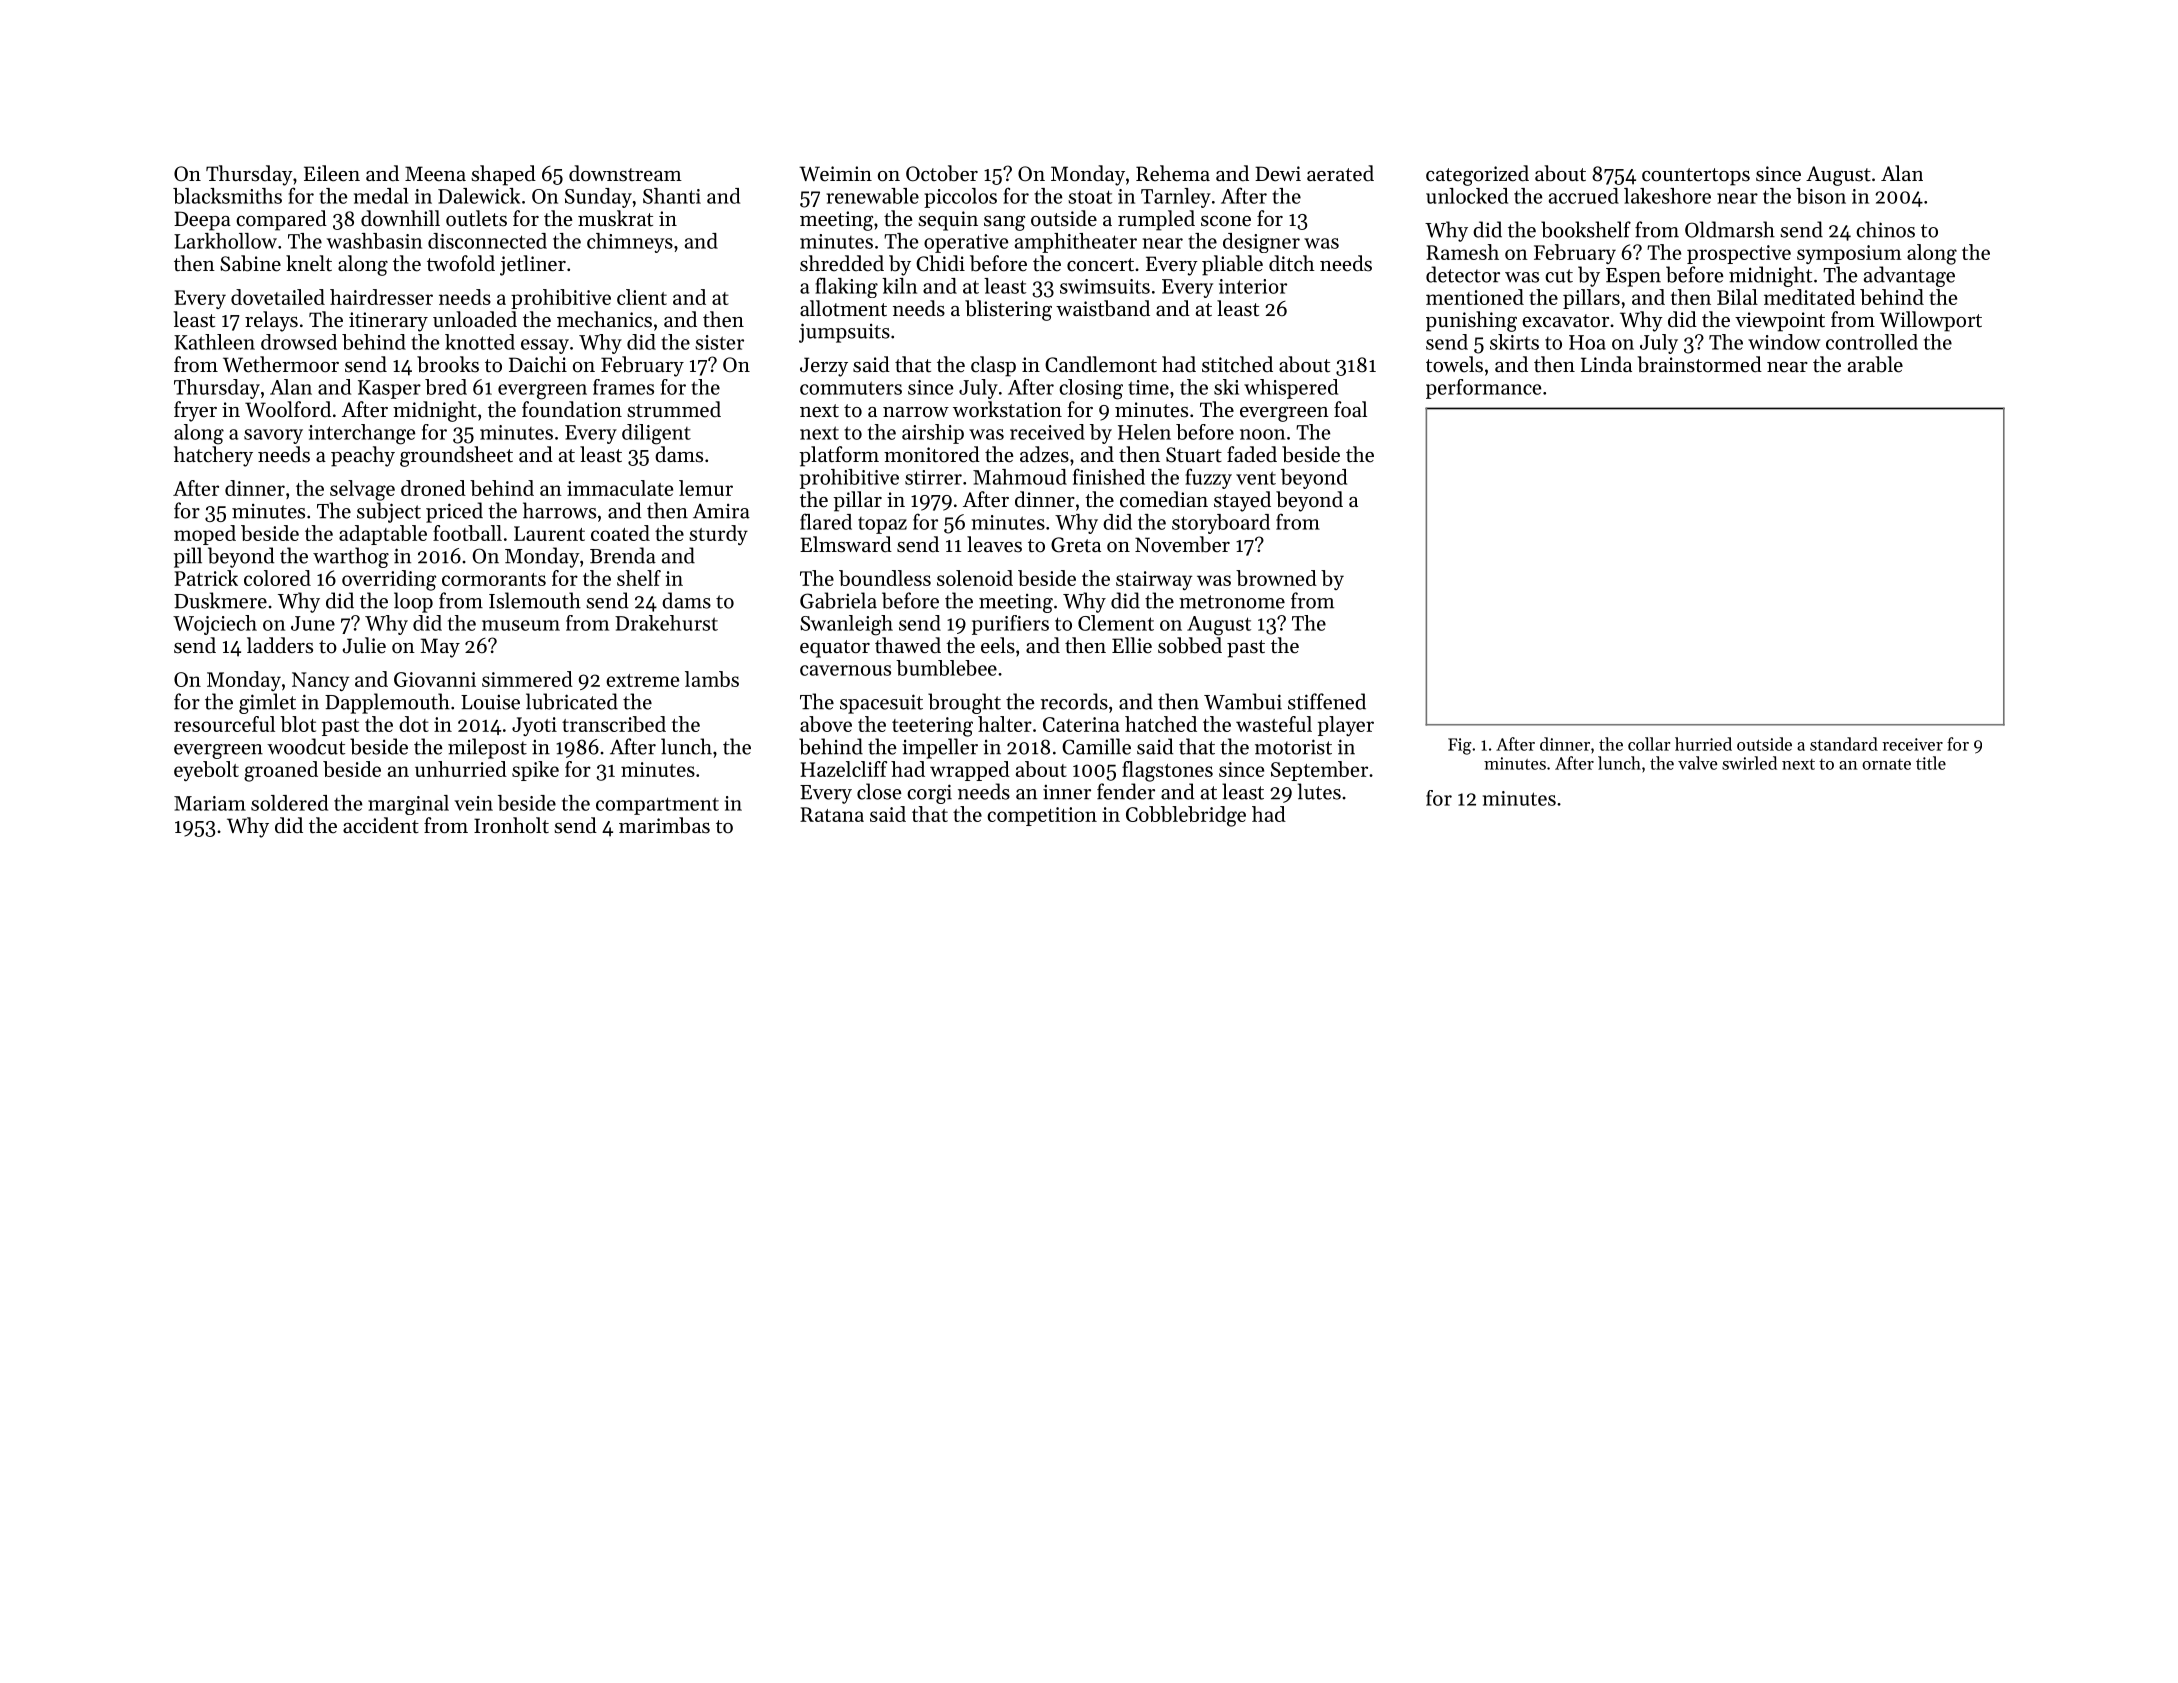  I want to click on Brenda, so click(623, 555).
